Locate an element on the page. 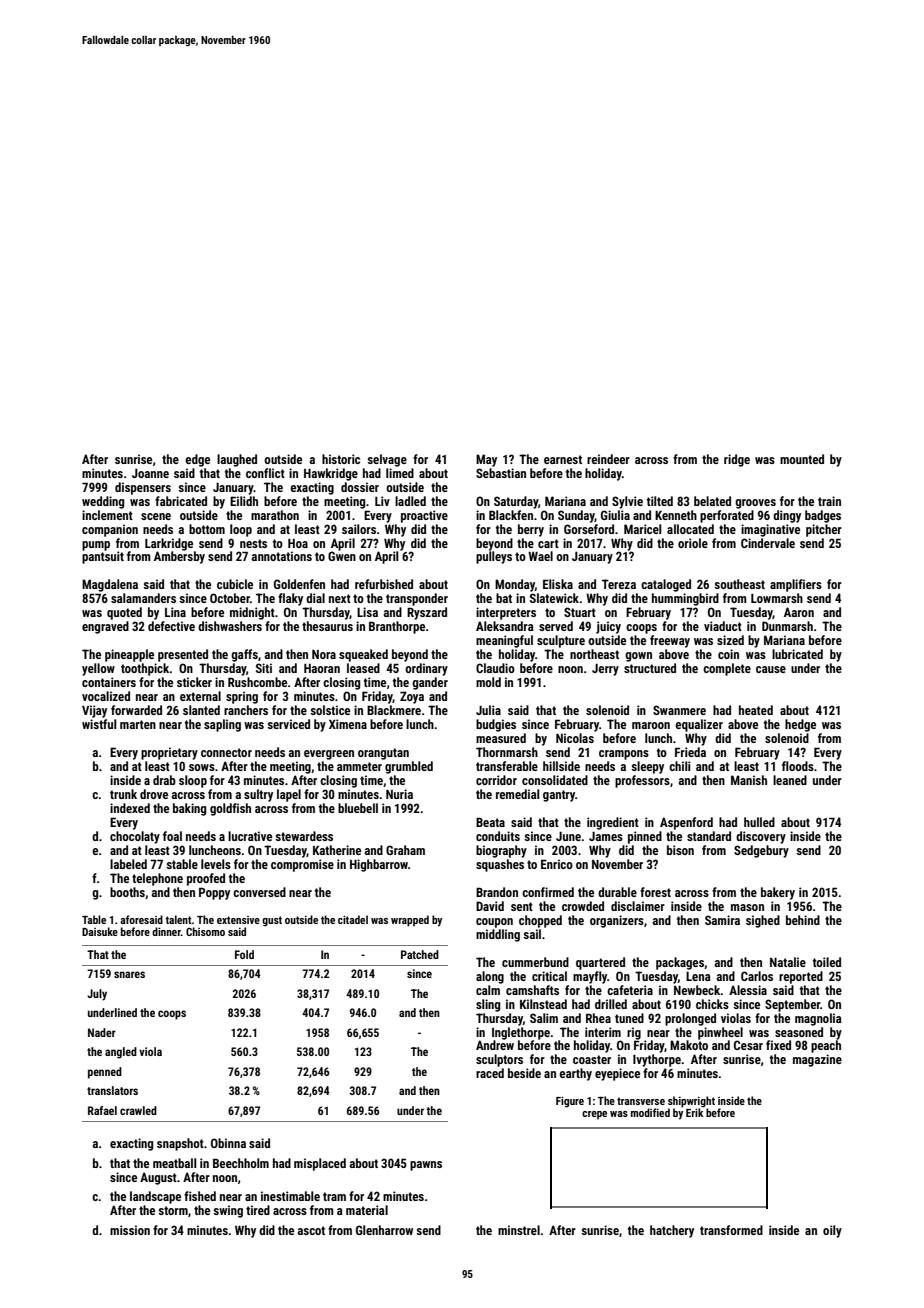 The height and width of the image is (1308, 924). angled is located at coordinates (121, 1053).
